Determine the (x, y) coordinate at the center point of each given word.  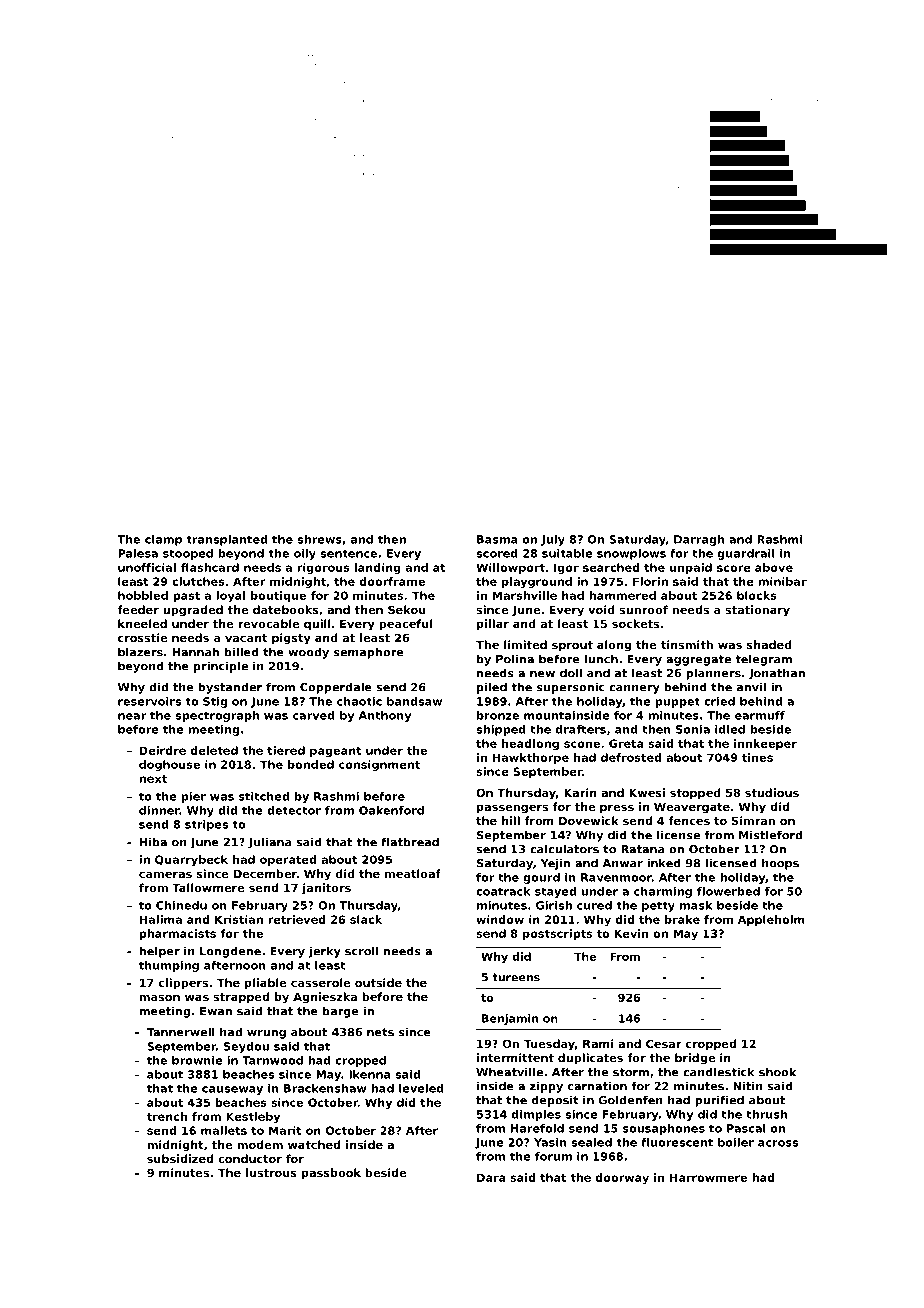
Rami (598, 1043)
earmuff (760, 715)
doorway (622, 1178)
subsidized (180, 1158)
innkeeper (765, 744)
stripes (206, 825)
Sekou (407, 609)
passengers (512, 809)
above (774, 567)
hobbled (143, 595)
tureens (516, 977)
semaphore (368, 653)
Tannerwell (181, 1032)
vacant (246, 638)
